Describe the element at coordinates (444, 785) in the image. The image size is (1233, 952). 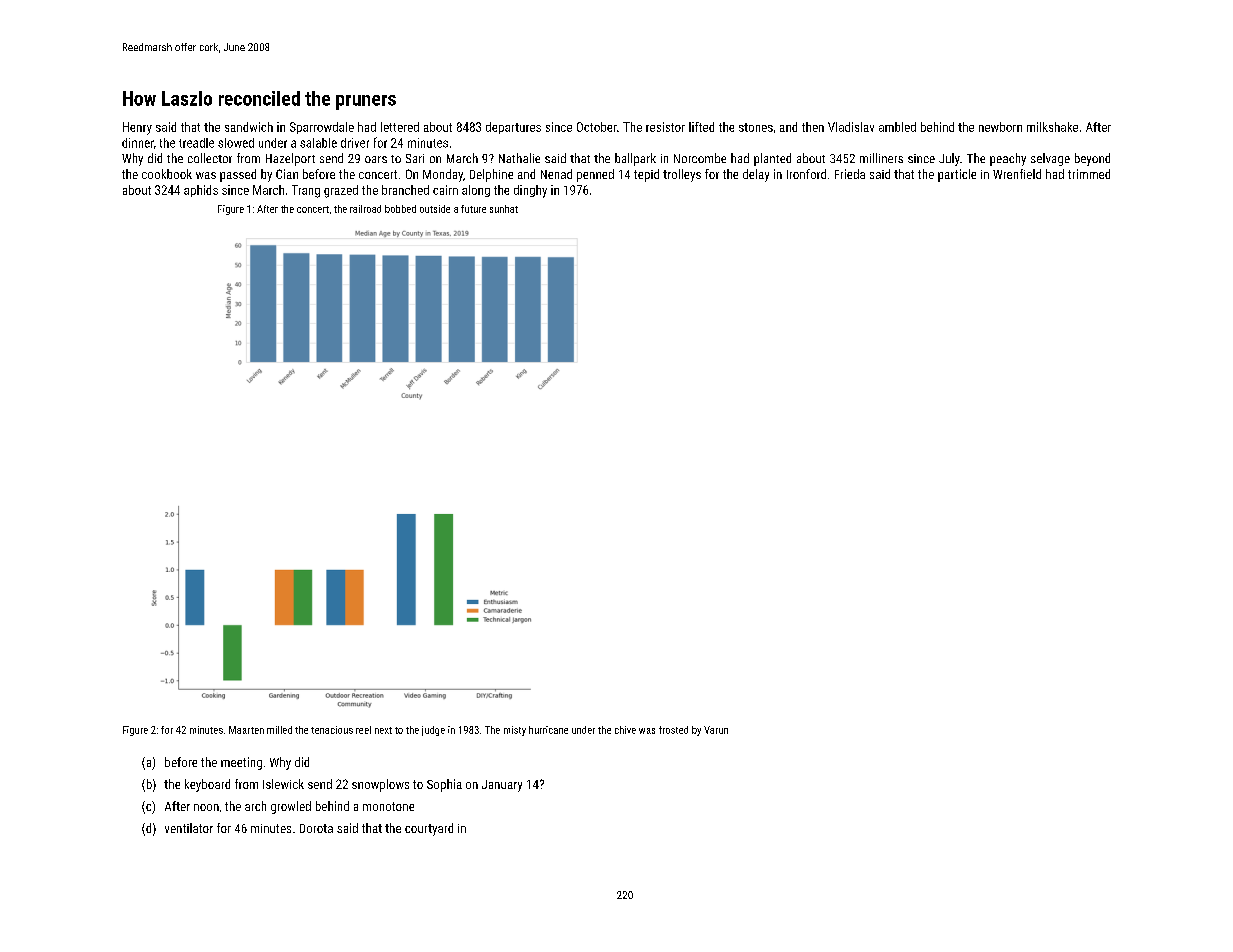
I see `Sophia` at that location.
